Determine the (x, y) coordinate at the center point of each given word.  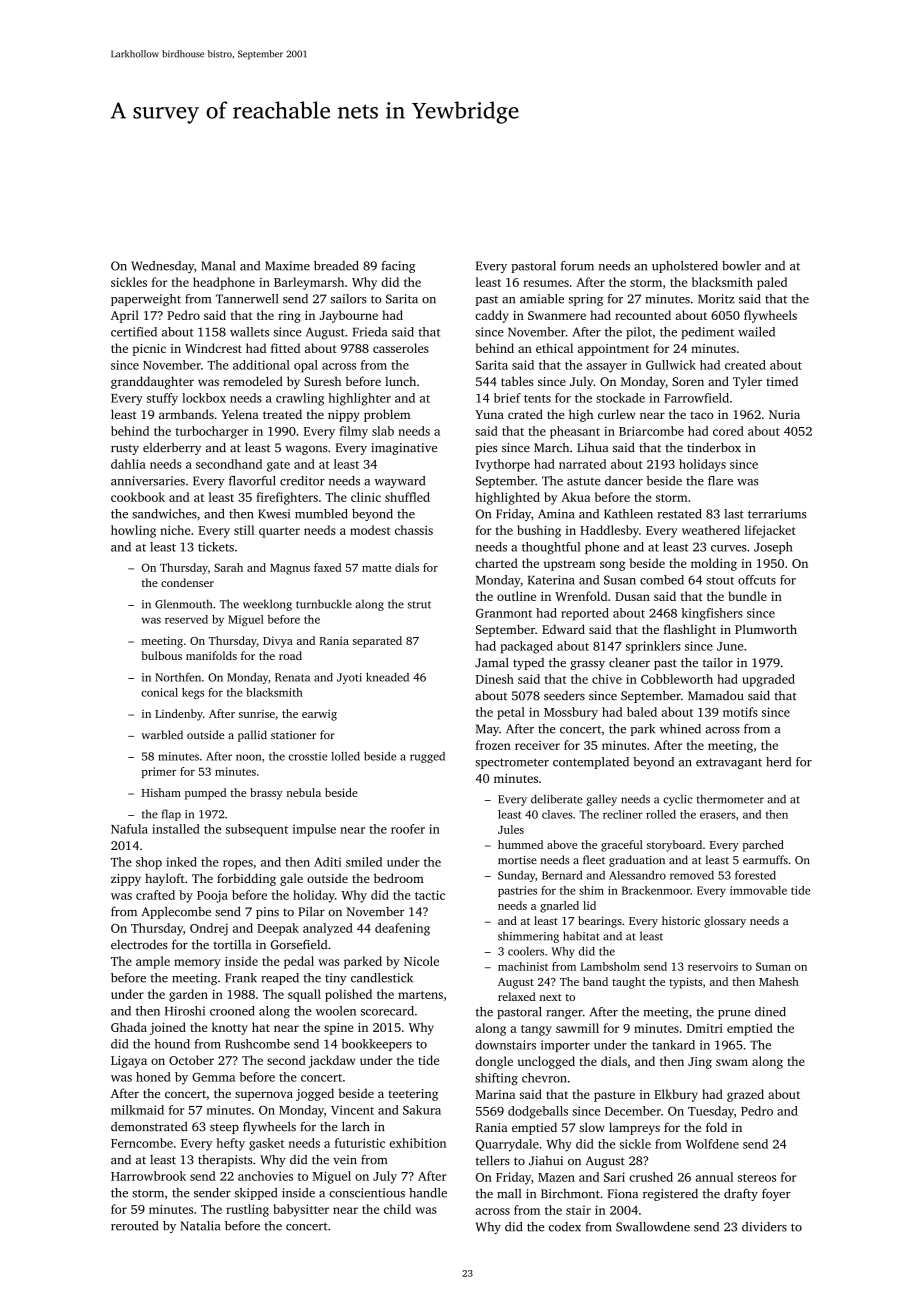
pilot (639, 333)
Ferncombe (142, 1143)
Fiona (622, 1194)
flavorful (252, 481)
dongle (494, 1062)
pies (486, 449)
